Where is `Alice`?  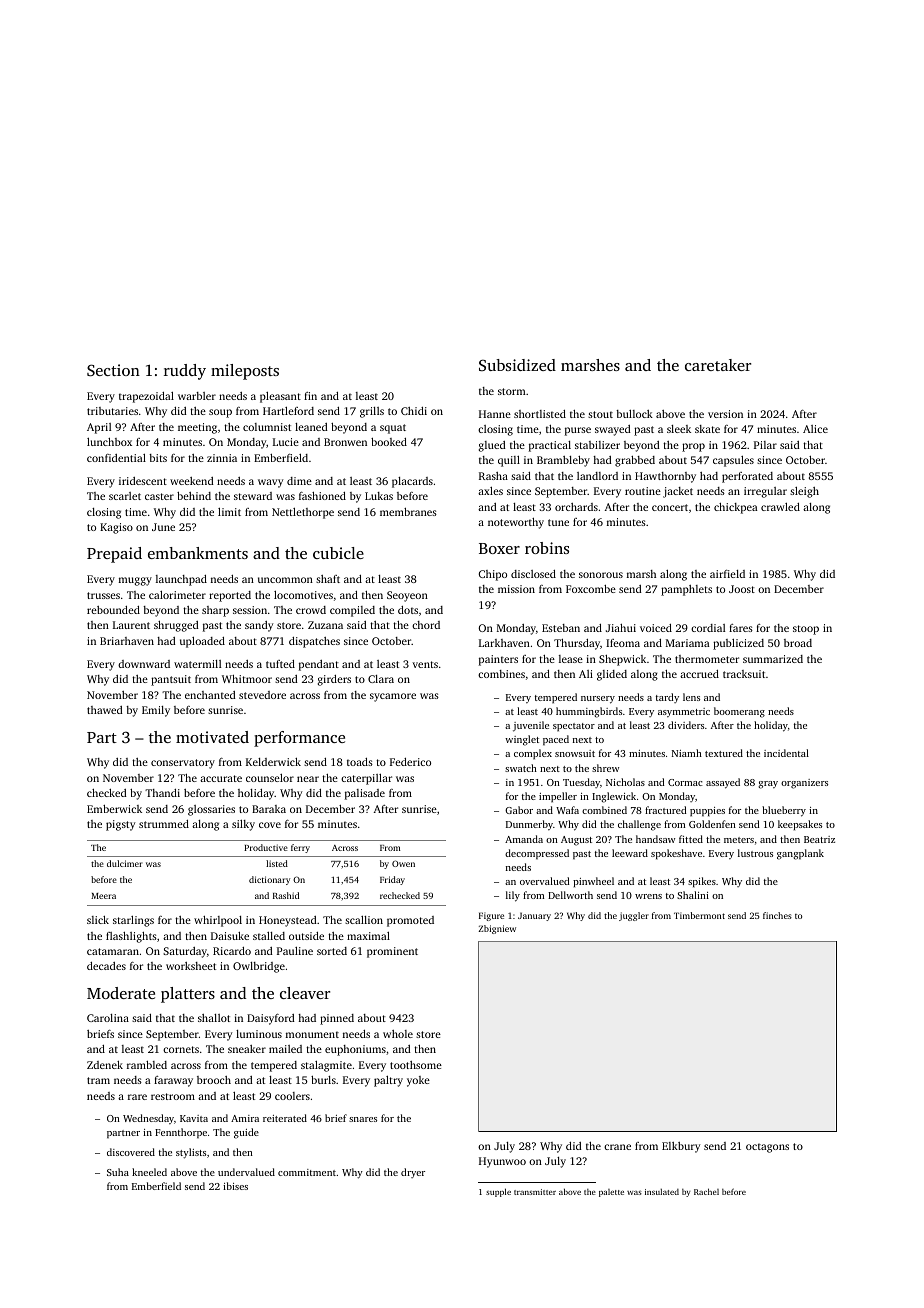 Alice is located at coordinates (815, 429).
